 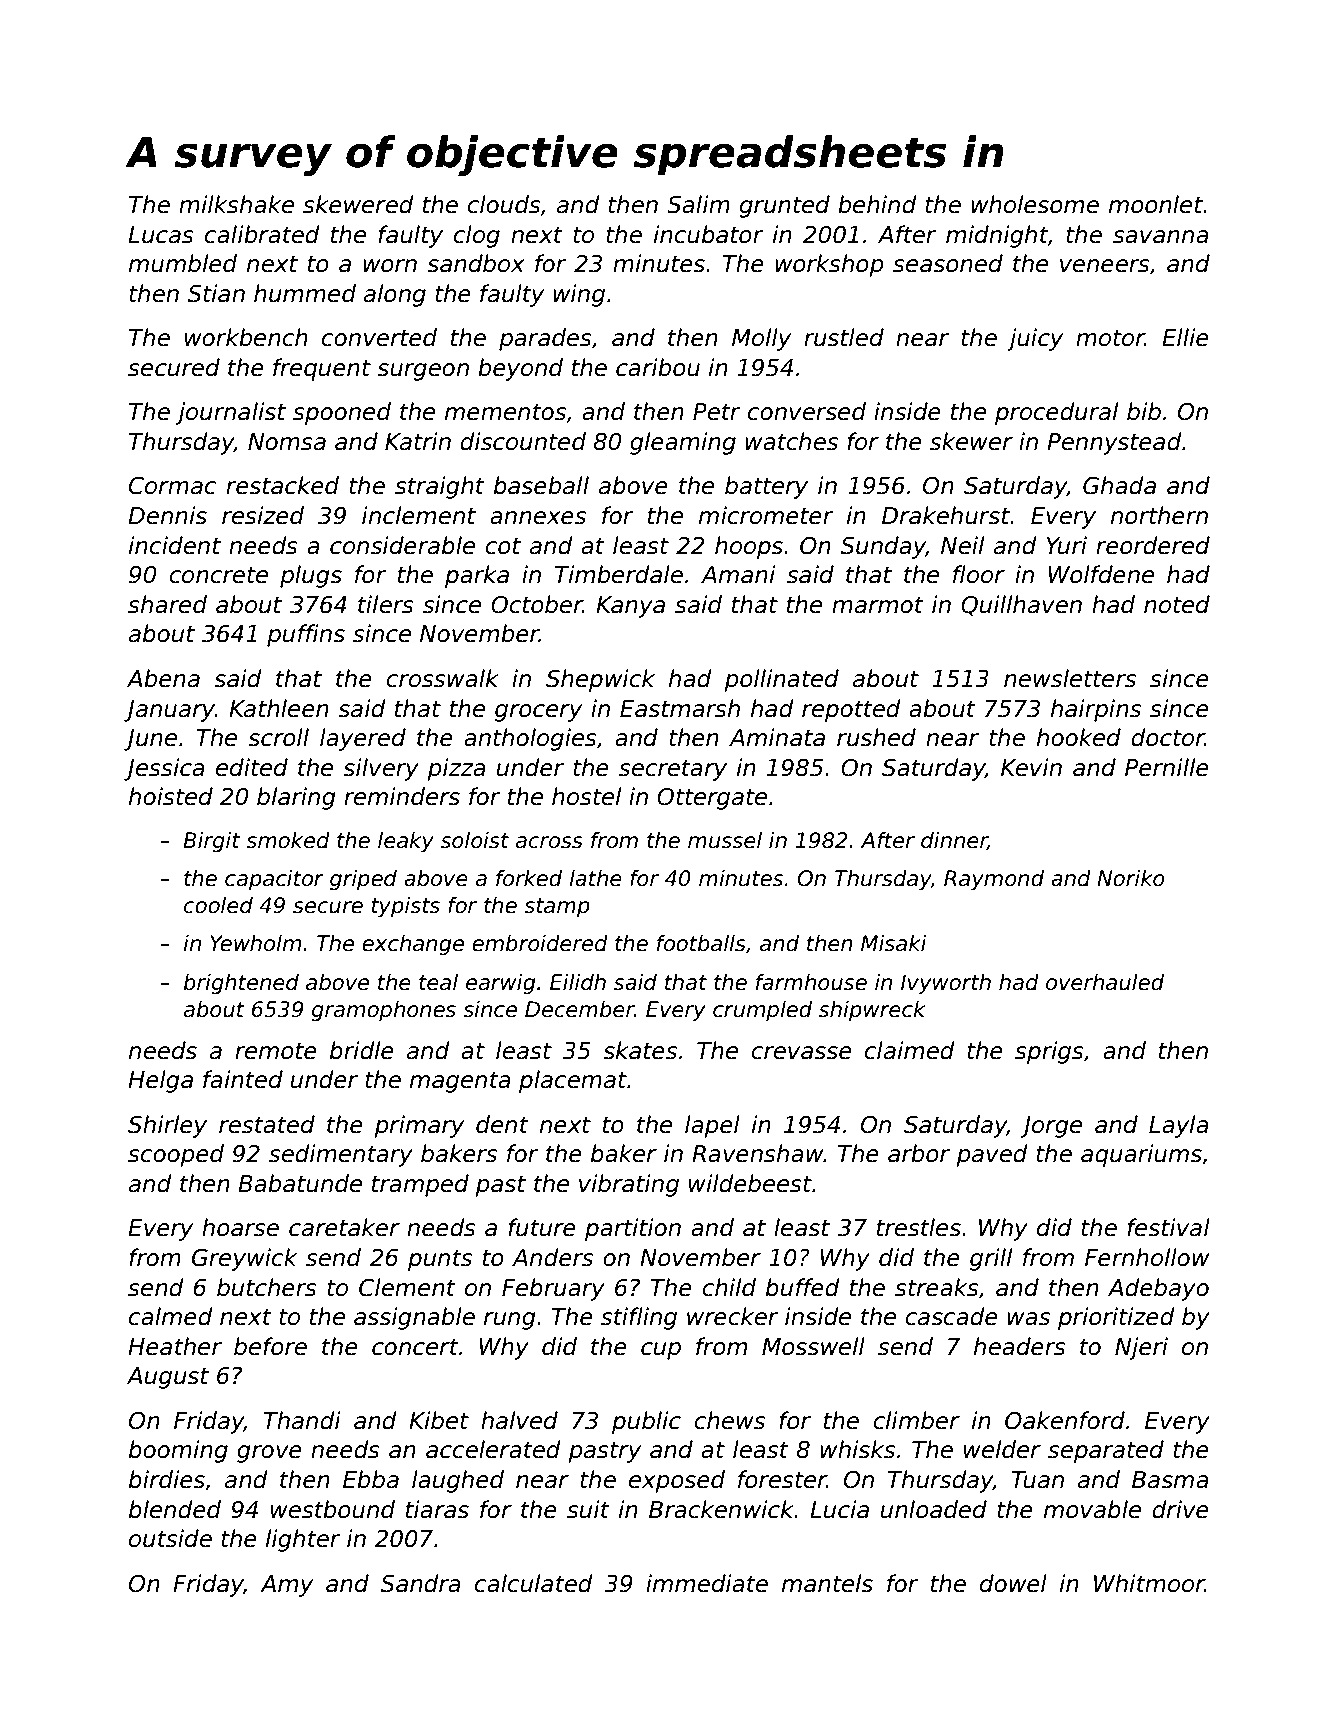 I want to click on rustled, so click(x=844, y=337).
